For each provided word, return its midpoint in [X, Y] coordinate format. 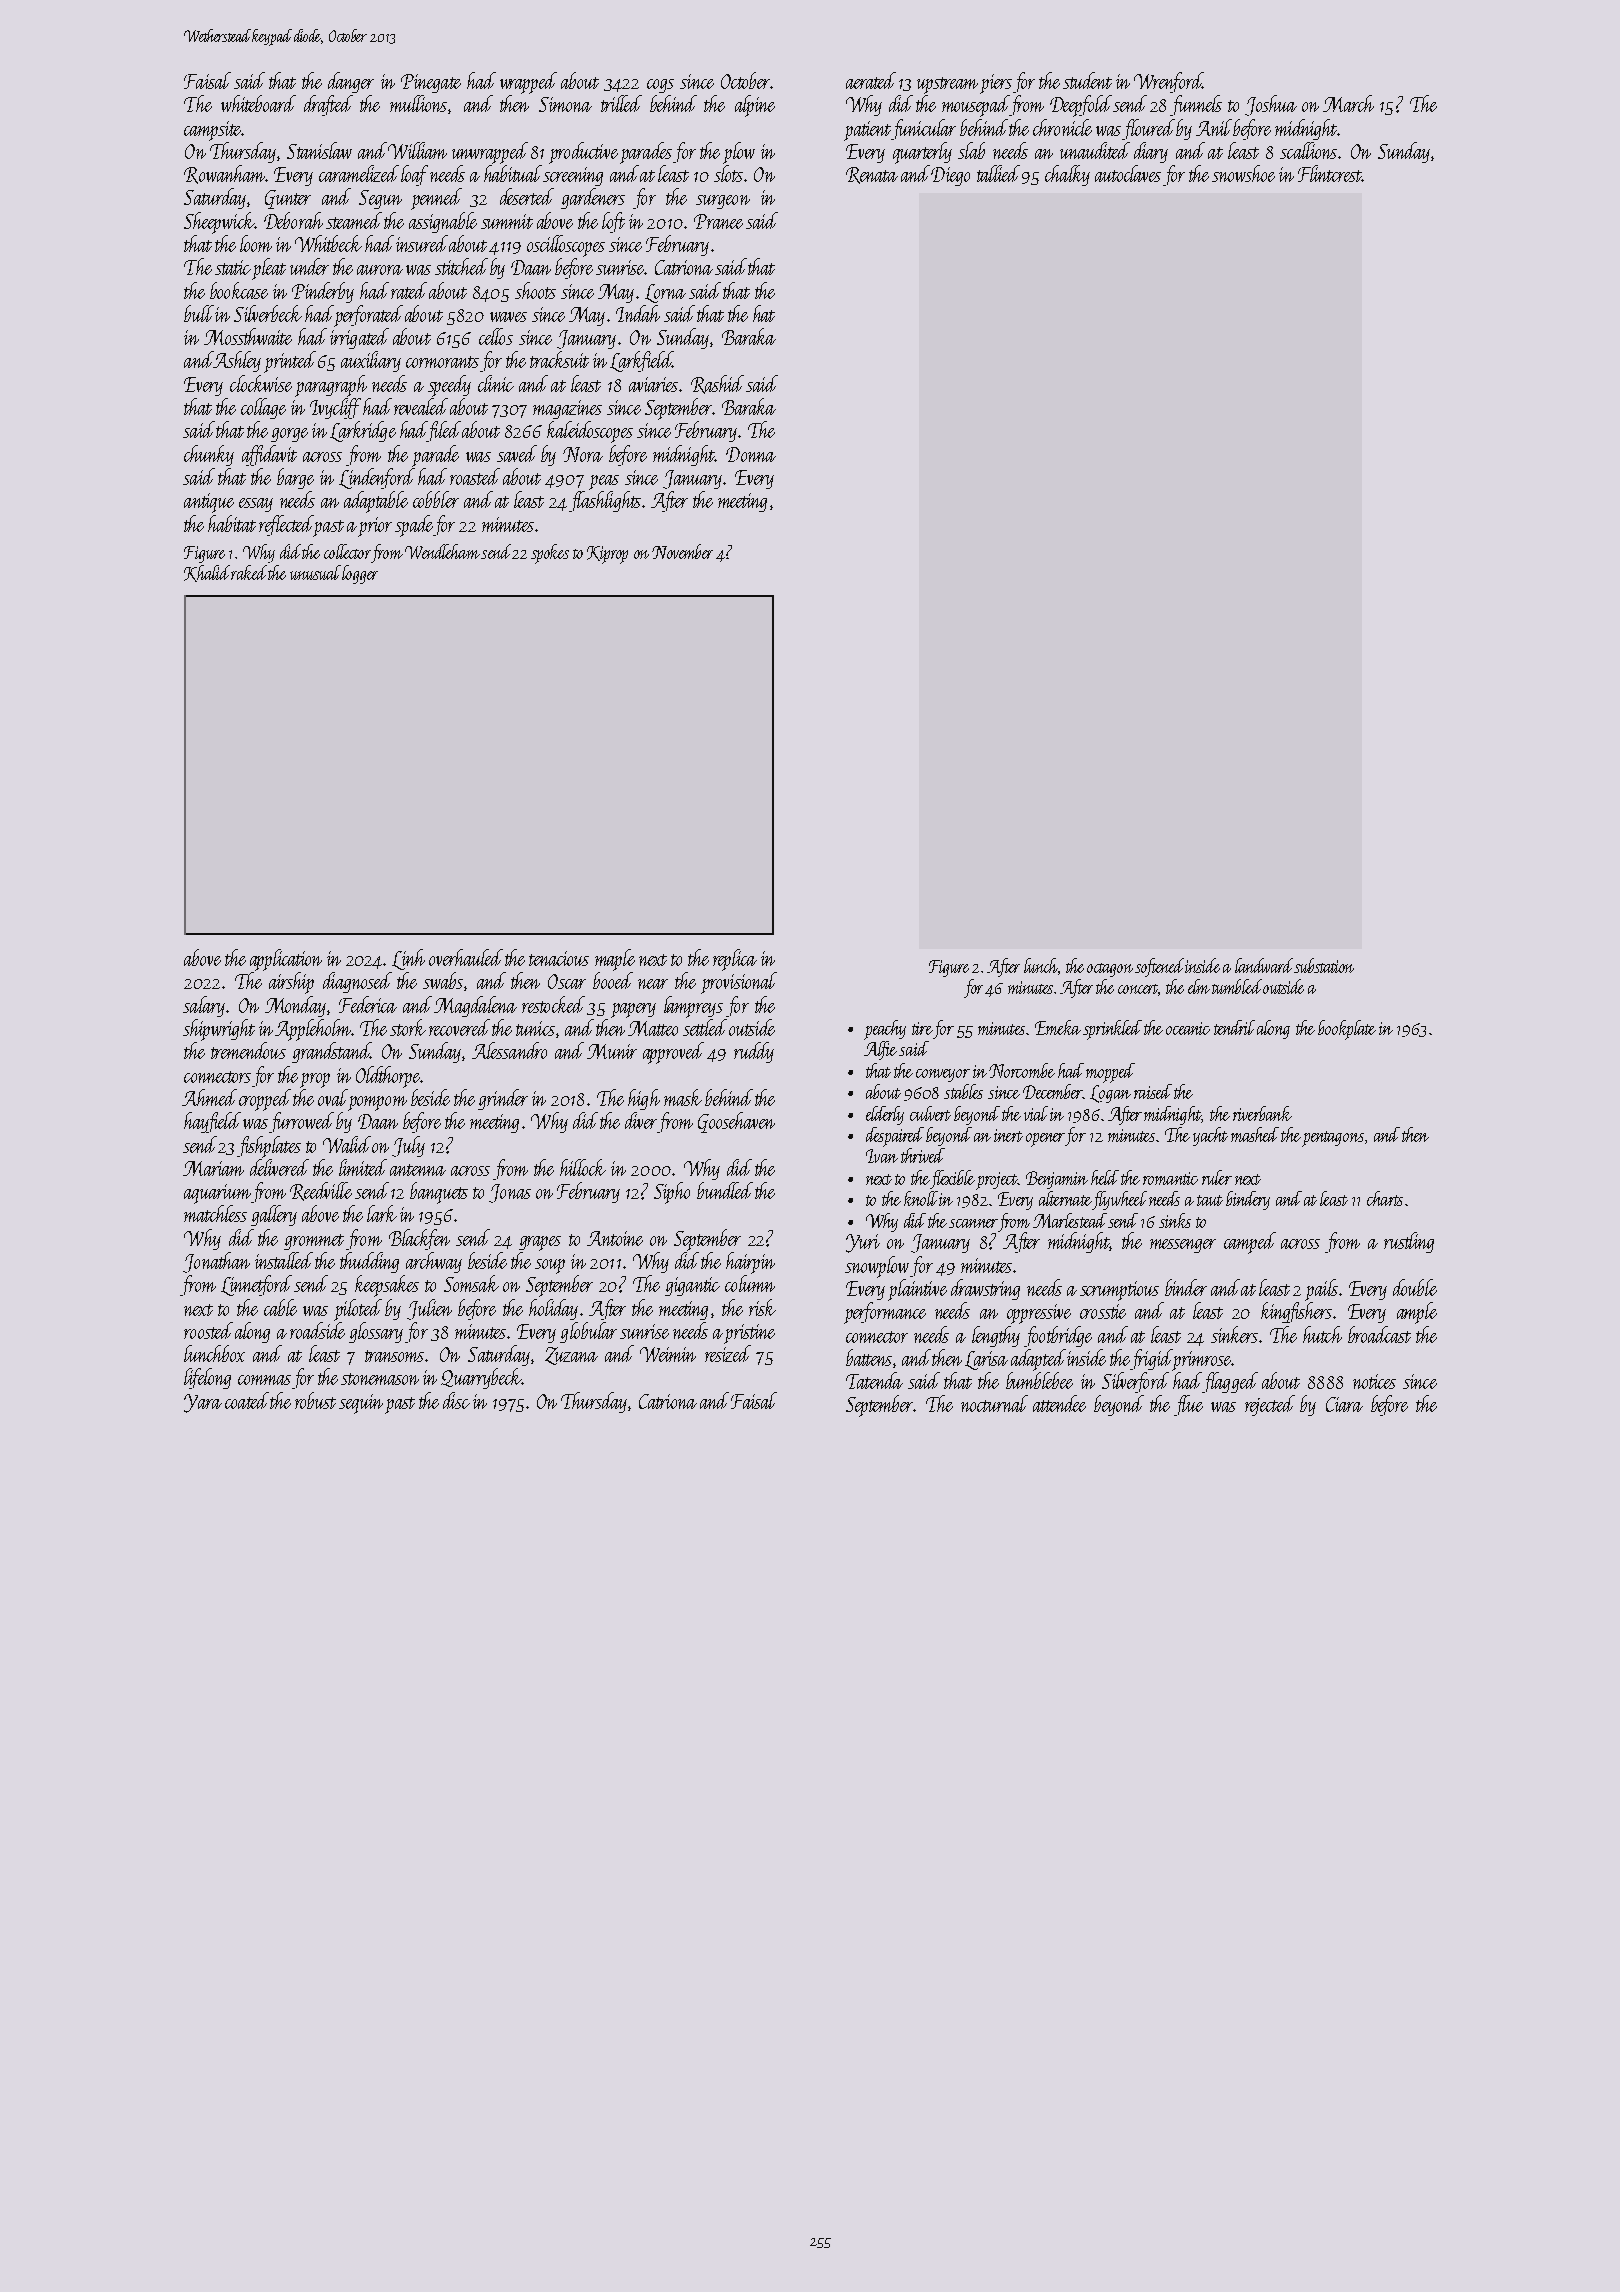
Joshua [1271, 105]
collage [263, 408]
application [286, 960]
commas [264, 1380]
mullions [418, 103]
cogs [660, 86]
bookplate [1347, 1030]
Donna [751, 454]
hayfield [212, 1122]
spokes [550, 554]
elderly [885, 1115]
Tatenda [874, 1380]
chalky [1067, 175]
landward [1264, 965]
